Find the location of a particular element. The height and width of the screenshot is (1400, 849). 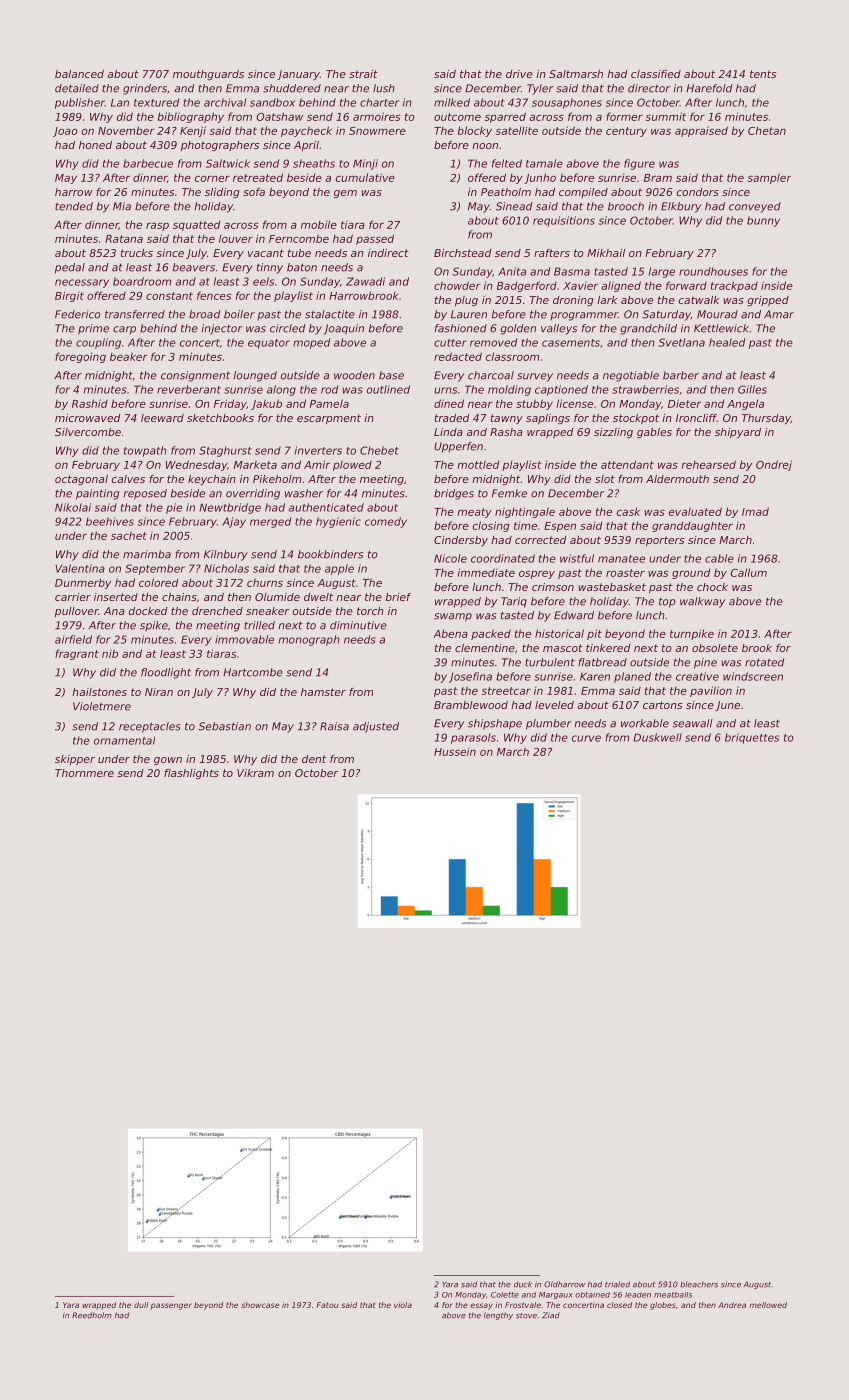

flashlights is located at coordinates (191, 774).
